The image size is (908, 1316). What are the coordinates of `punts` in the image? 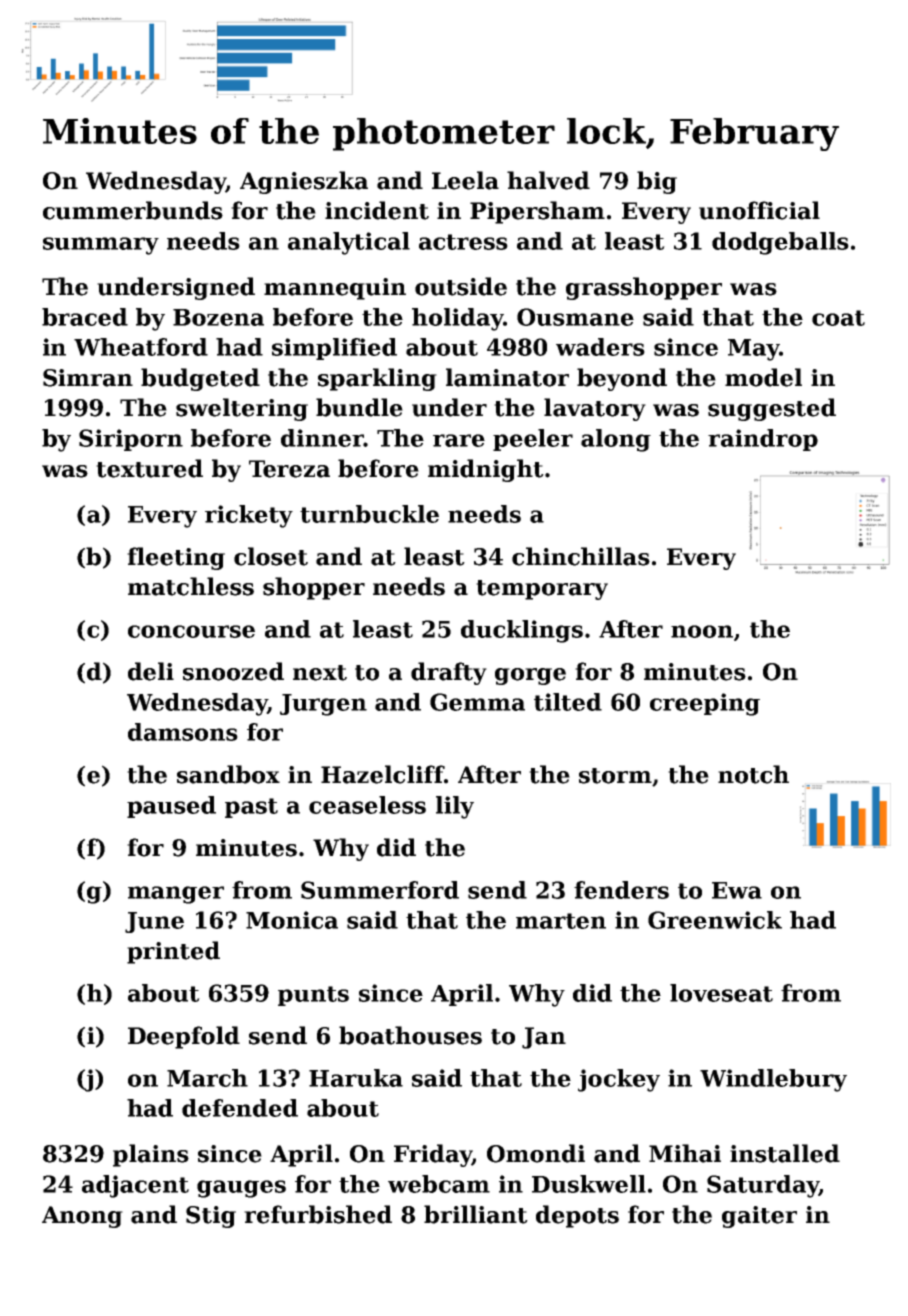 It's located at (313, 996).
